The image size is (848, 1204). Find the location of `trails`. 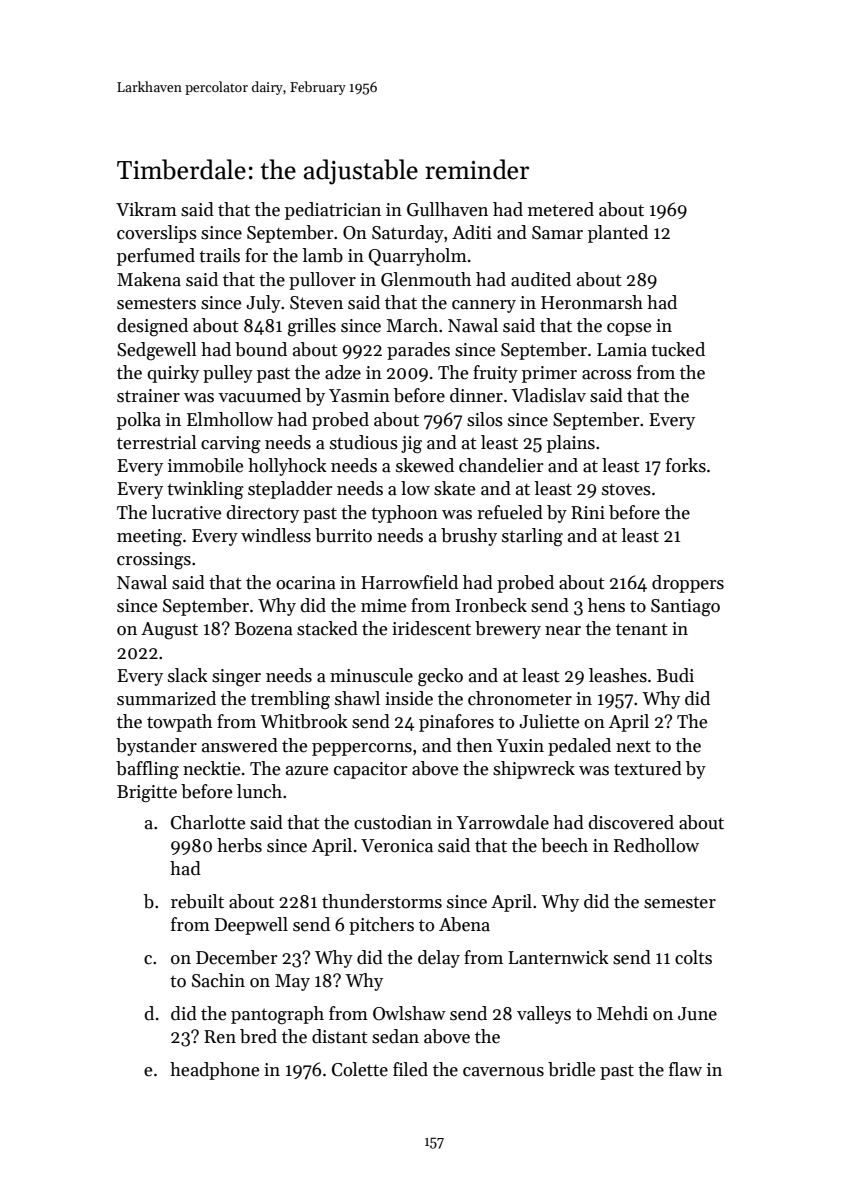

trails is located at coordinates (219, 255).
